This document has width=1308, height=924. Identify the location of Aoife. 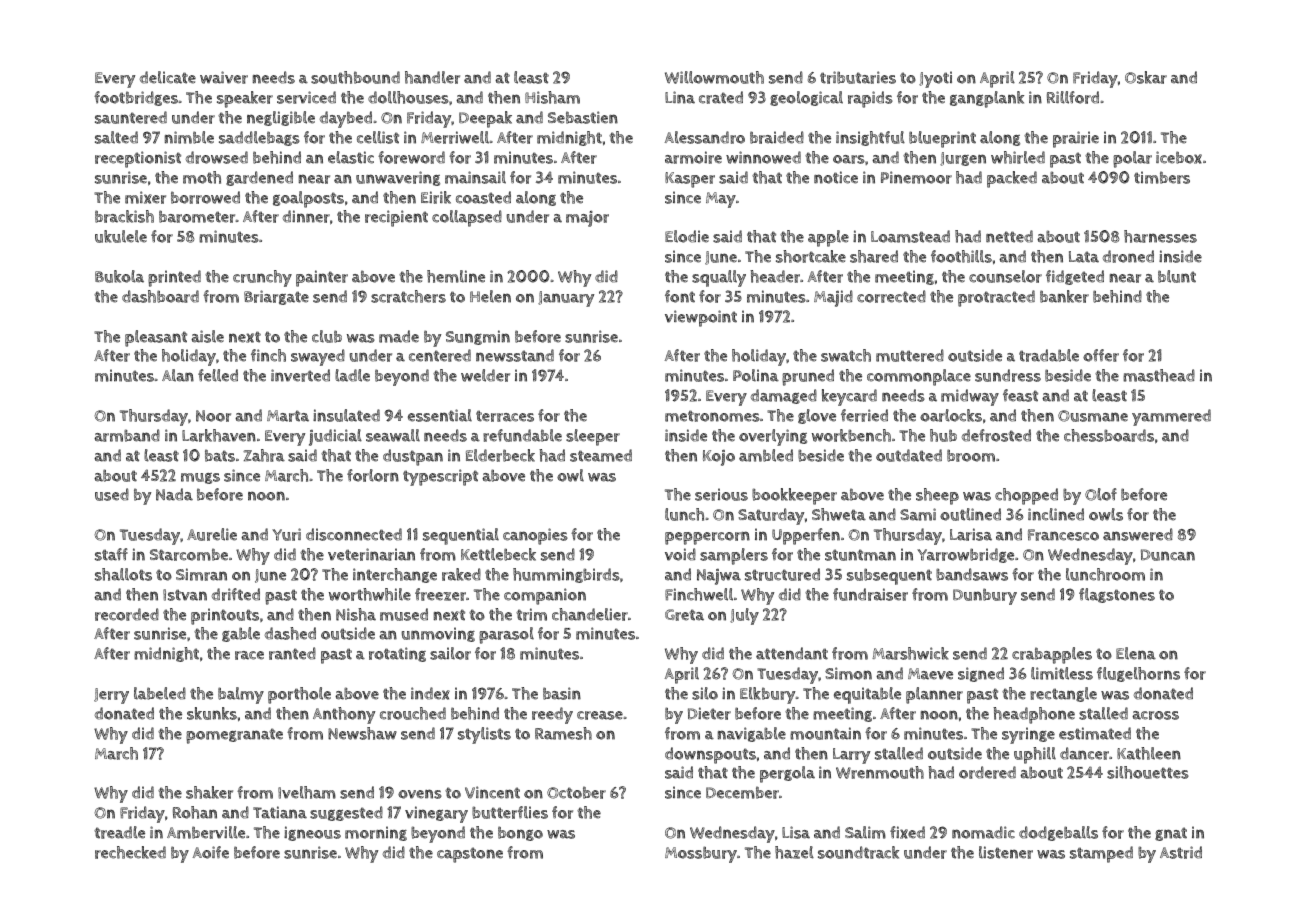
(210, 852).
